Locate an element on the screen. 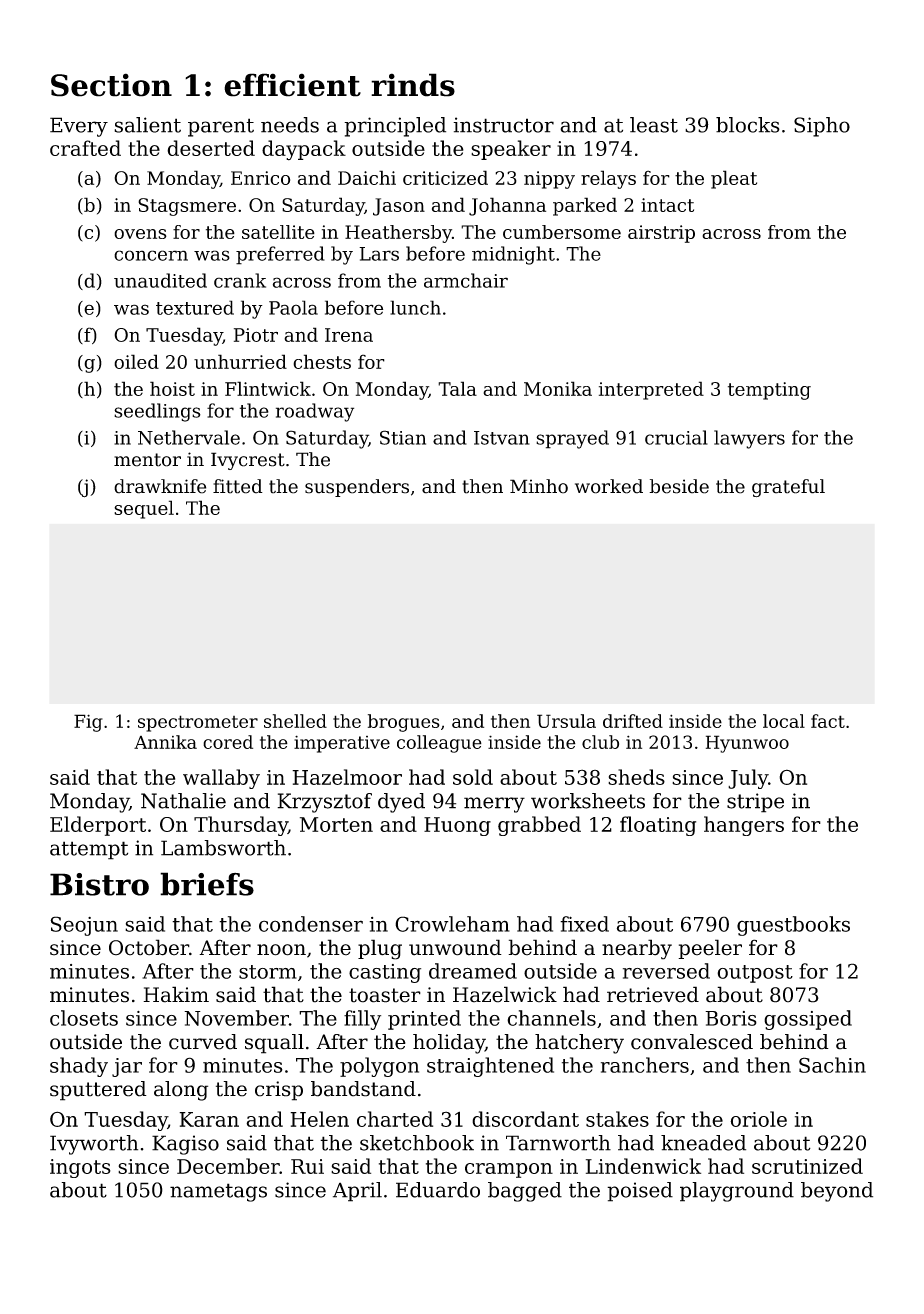 The width and height of the screenshot is (924, 1314). Crowleham is located at coordinates (452, 924).
